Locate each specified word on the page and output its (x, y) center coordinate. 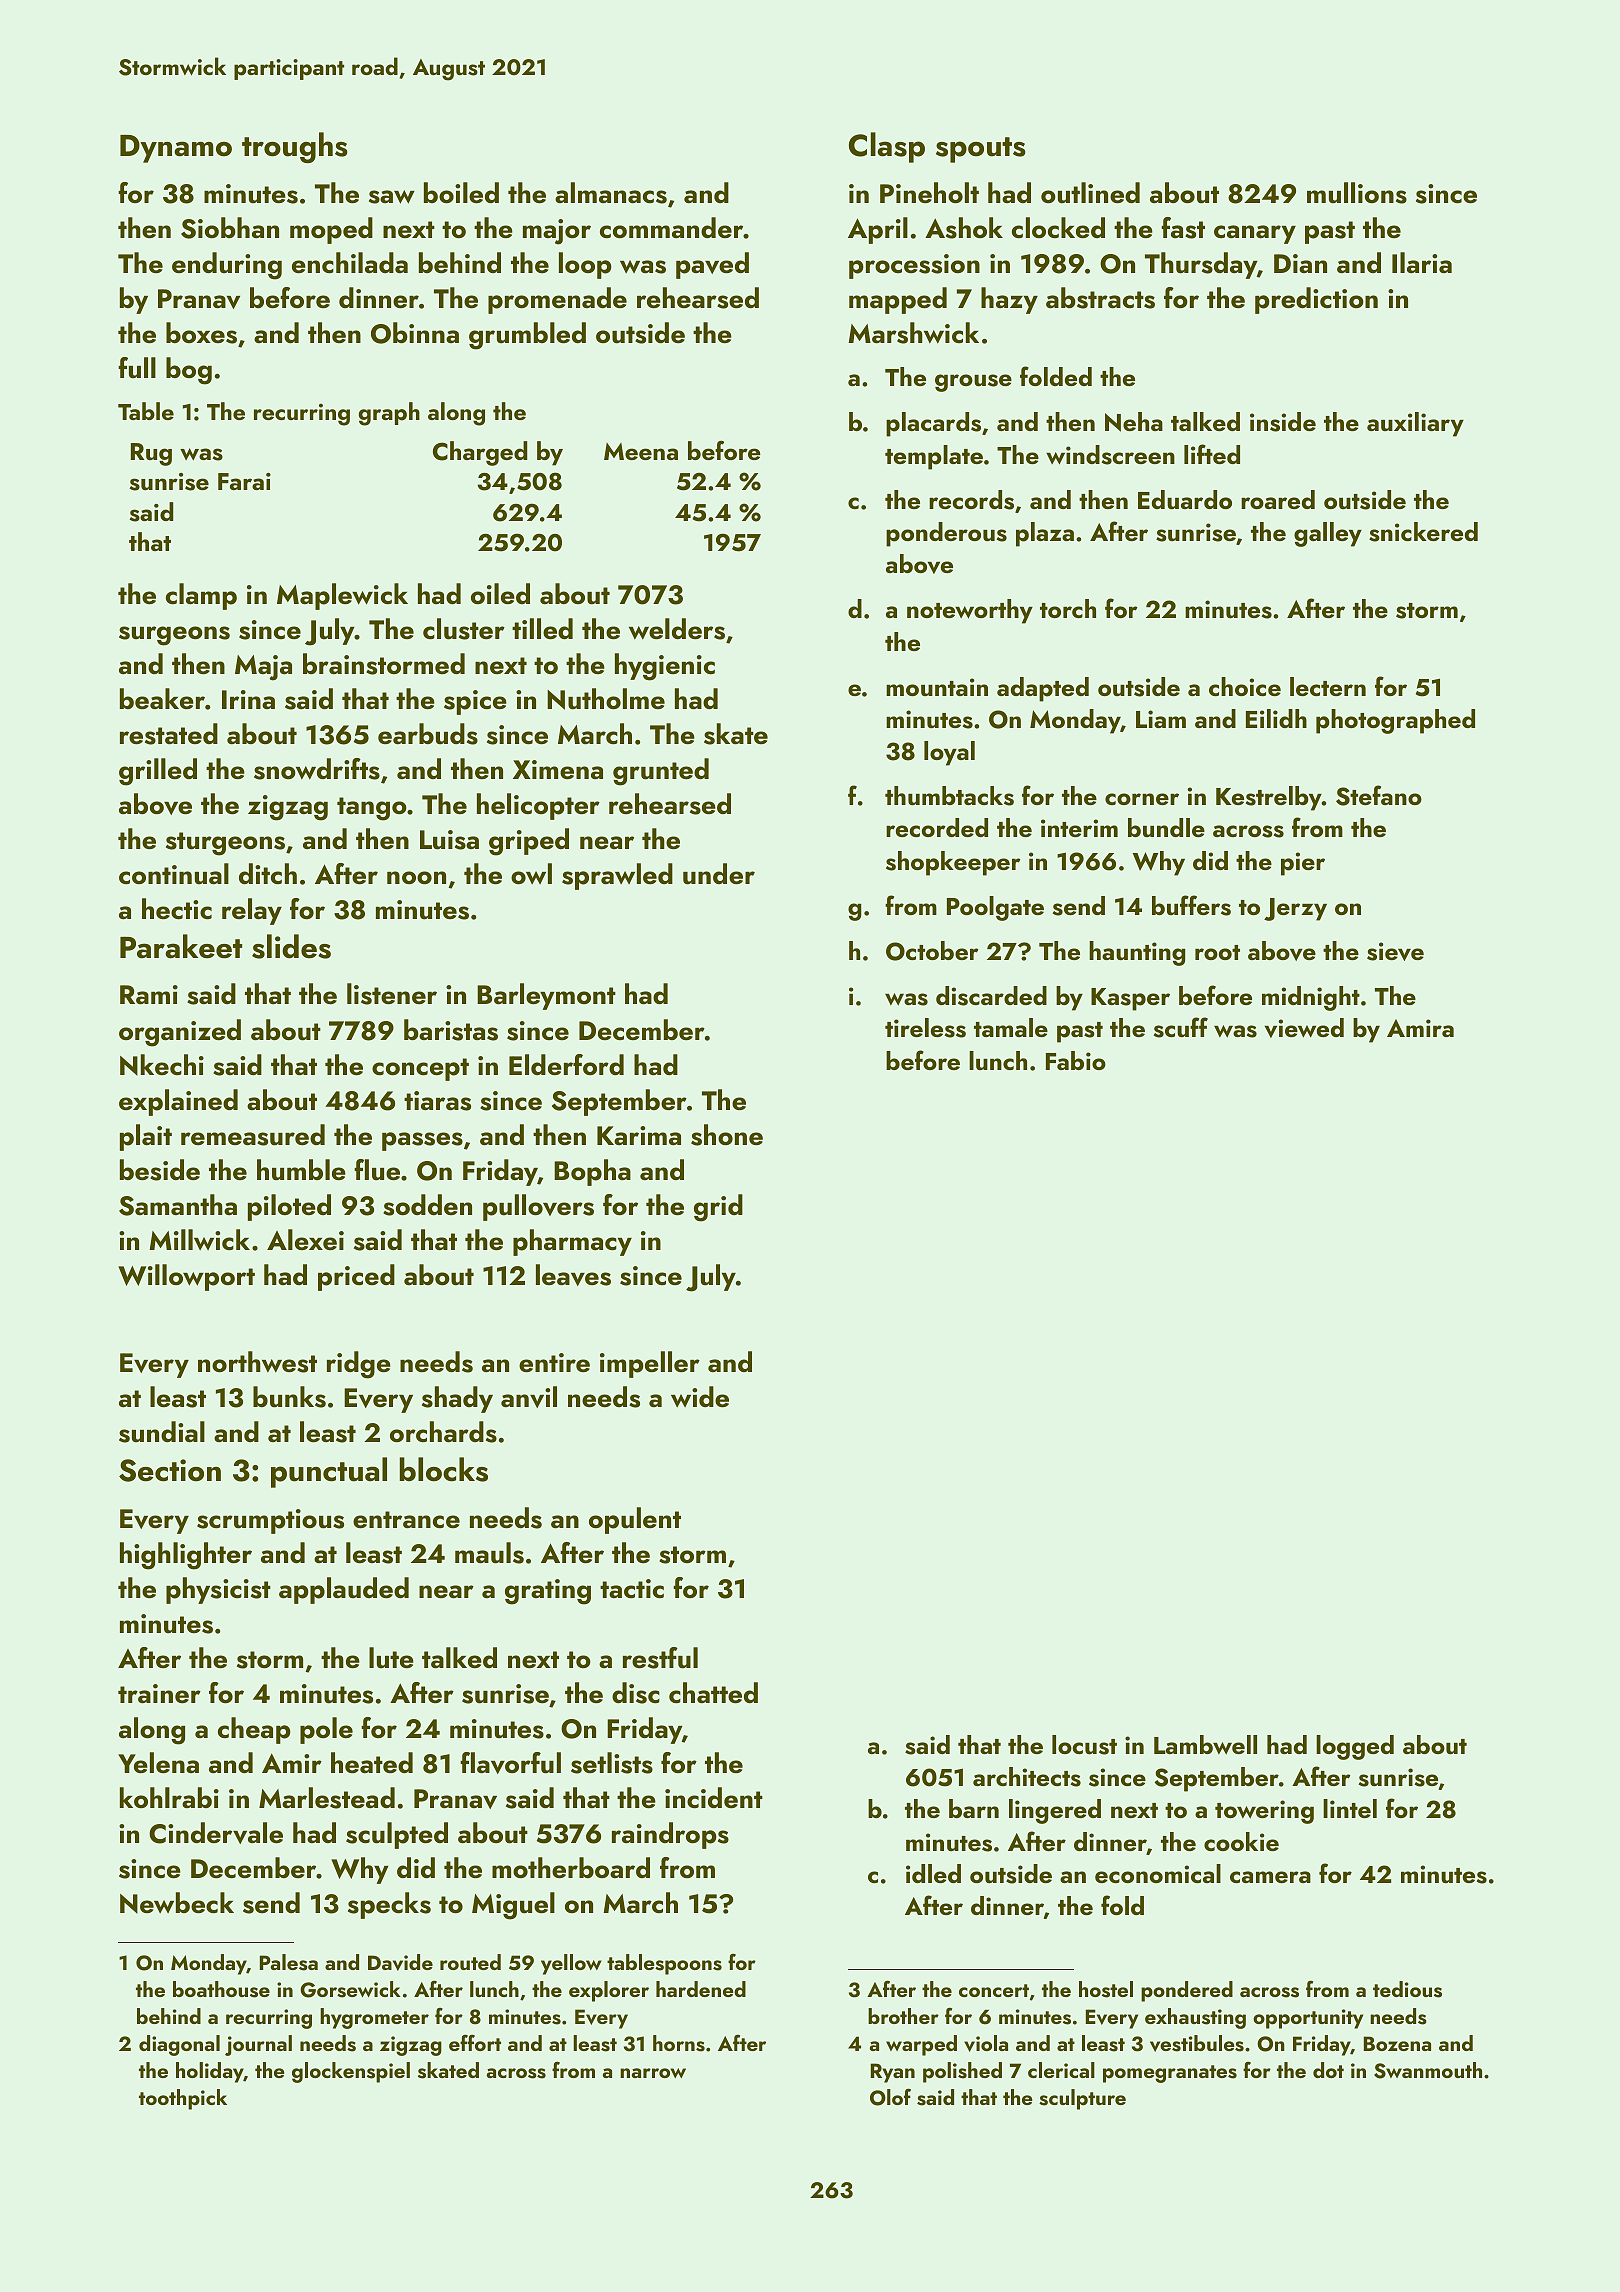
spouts (981, 150)
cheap (254, 1730)
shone (727, 1135)
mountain (937, 687)
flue (377, 1170)
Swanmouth (1428, 2070)
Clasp (887, 147)
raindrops (670, 1835)
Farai (244, 481)
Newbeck (177, 1903)
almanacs (611, 193)
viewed (1304, 1028)
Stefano (1379, 795)
